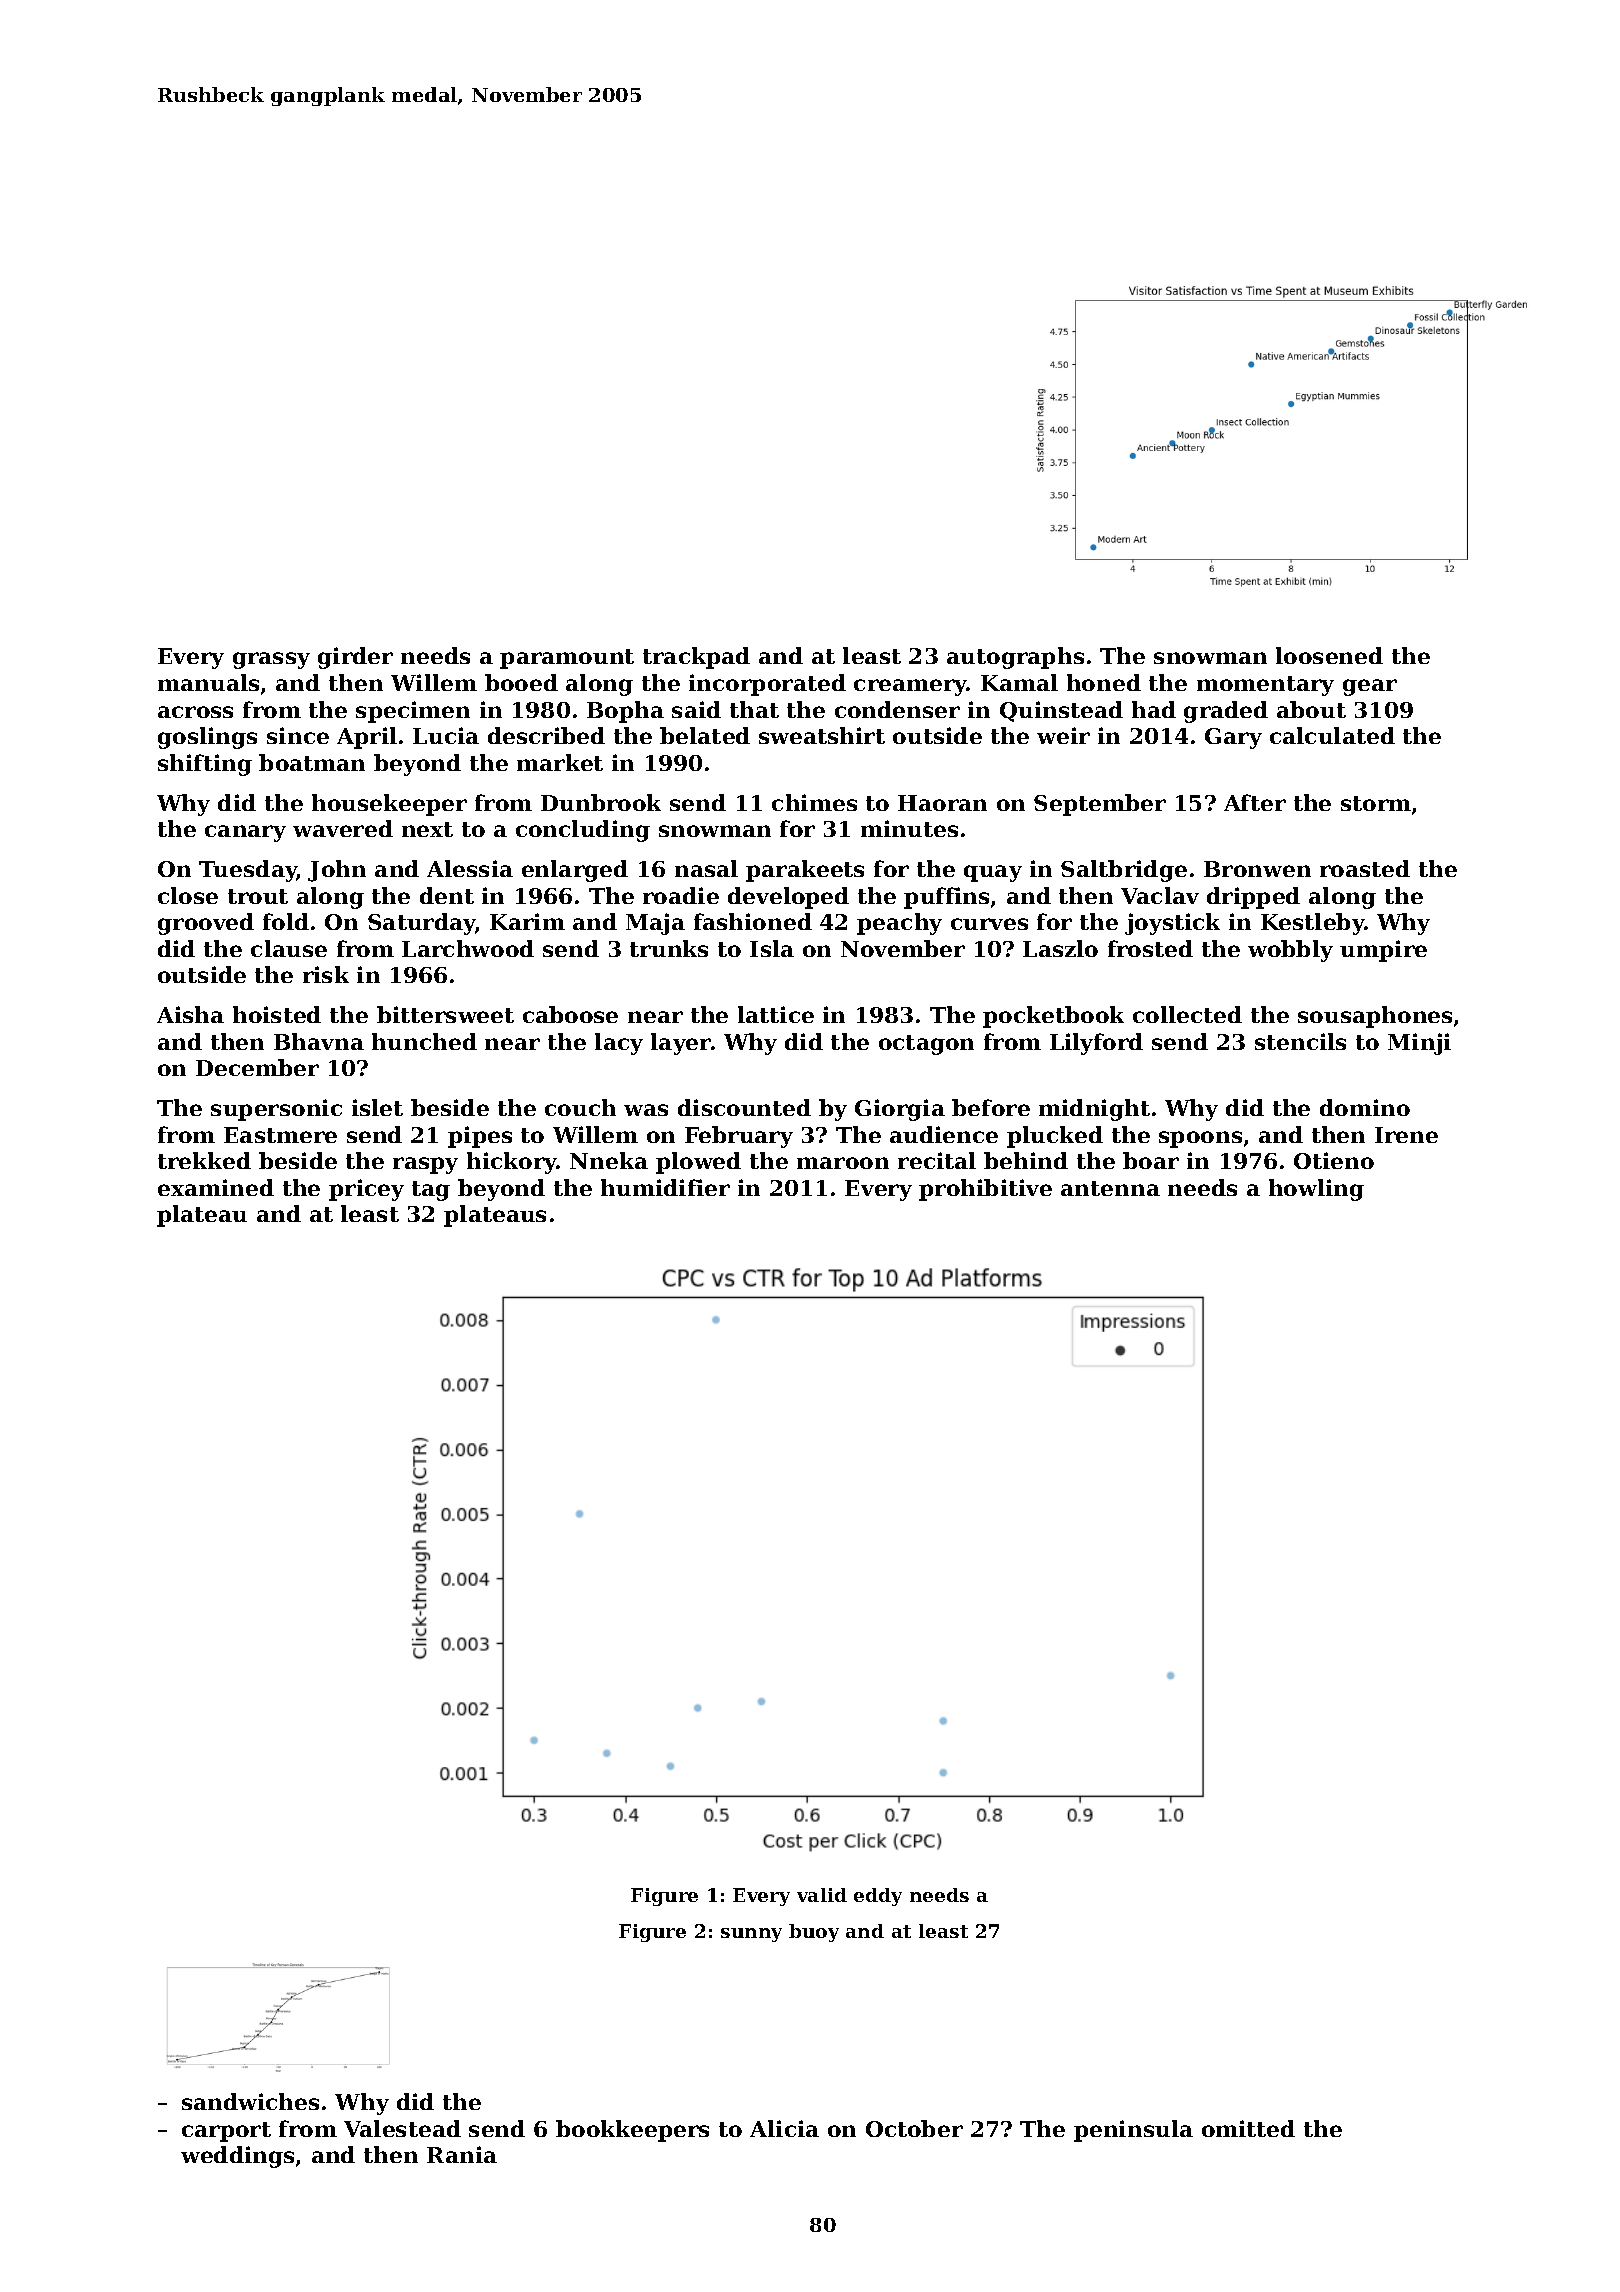 The width and height of the page is (1620, 2292). Describe the element at coordinates (751, 1935) in the page. I see `sunny` at that location.
